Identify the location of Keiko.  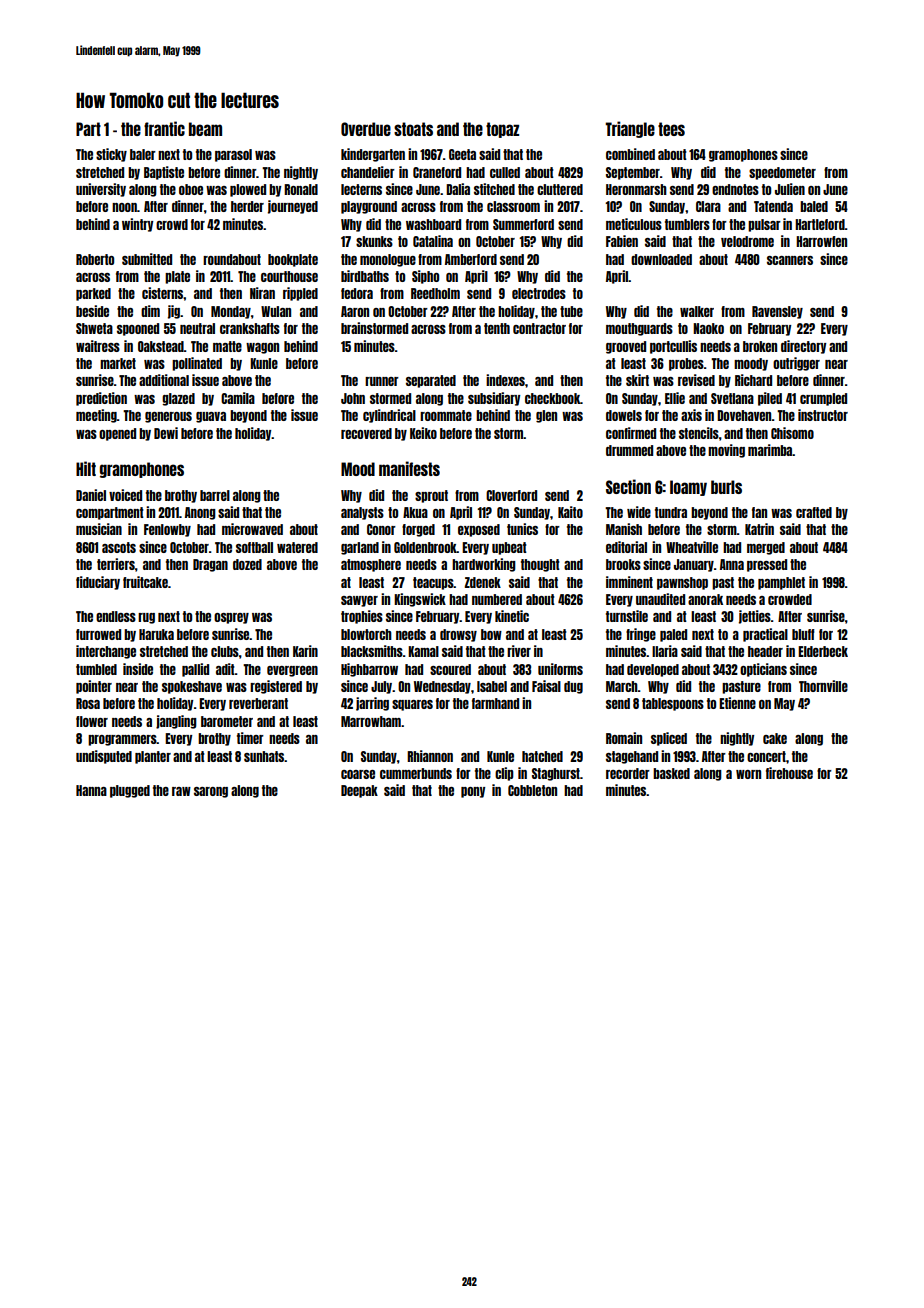
(423, 433).
